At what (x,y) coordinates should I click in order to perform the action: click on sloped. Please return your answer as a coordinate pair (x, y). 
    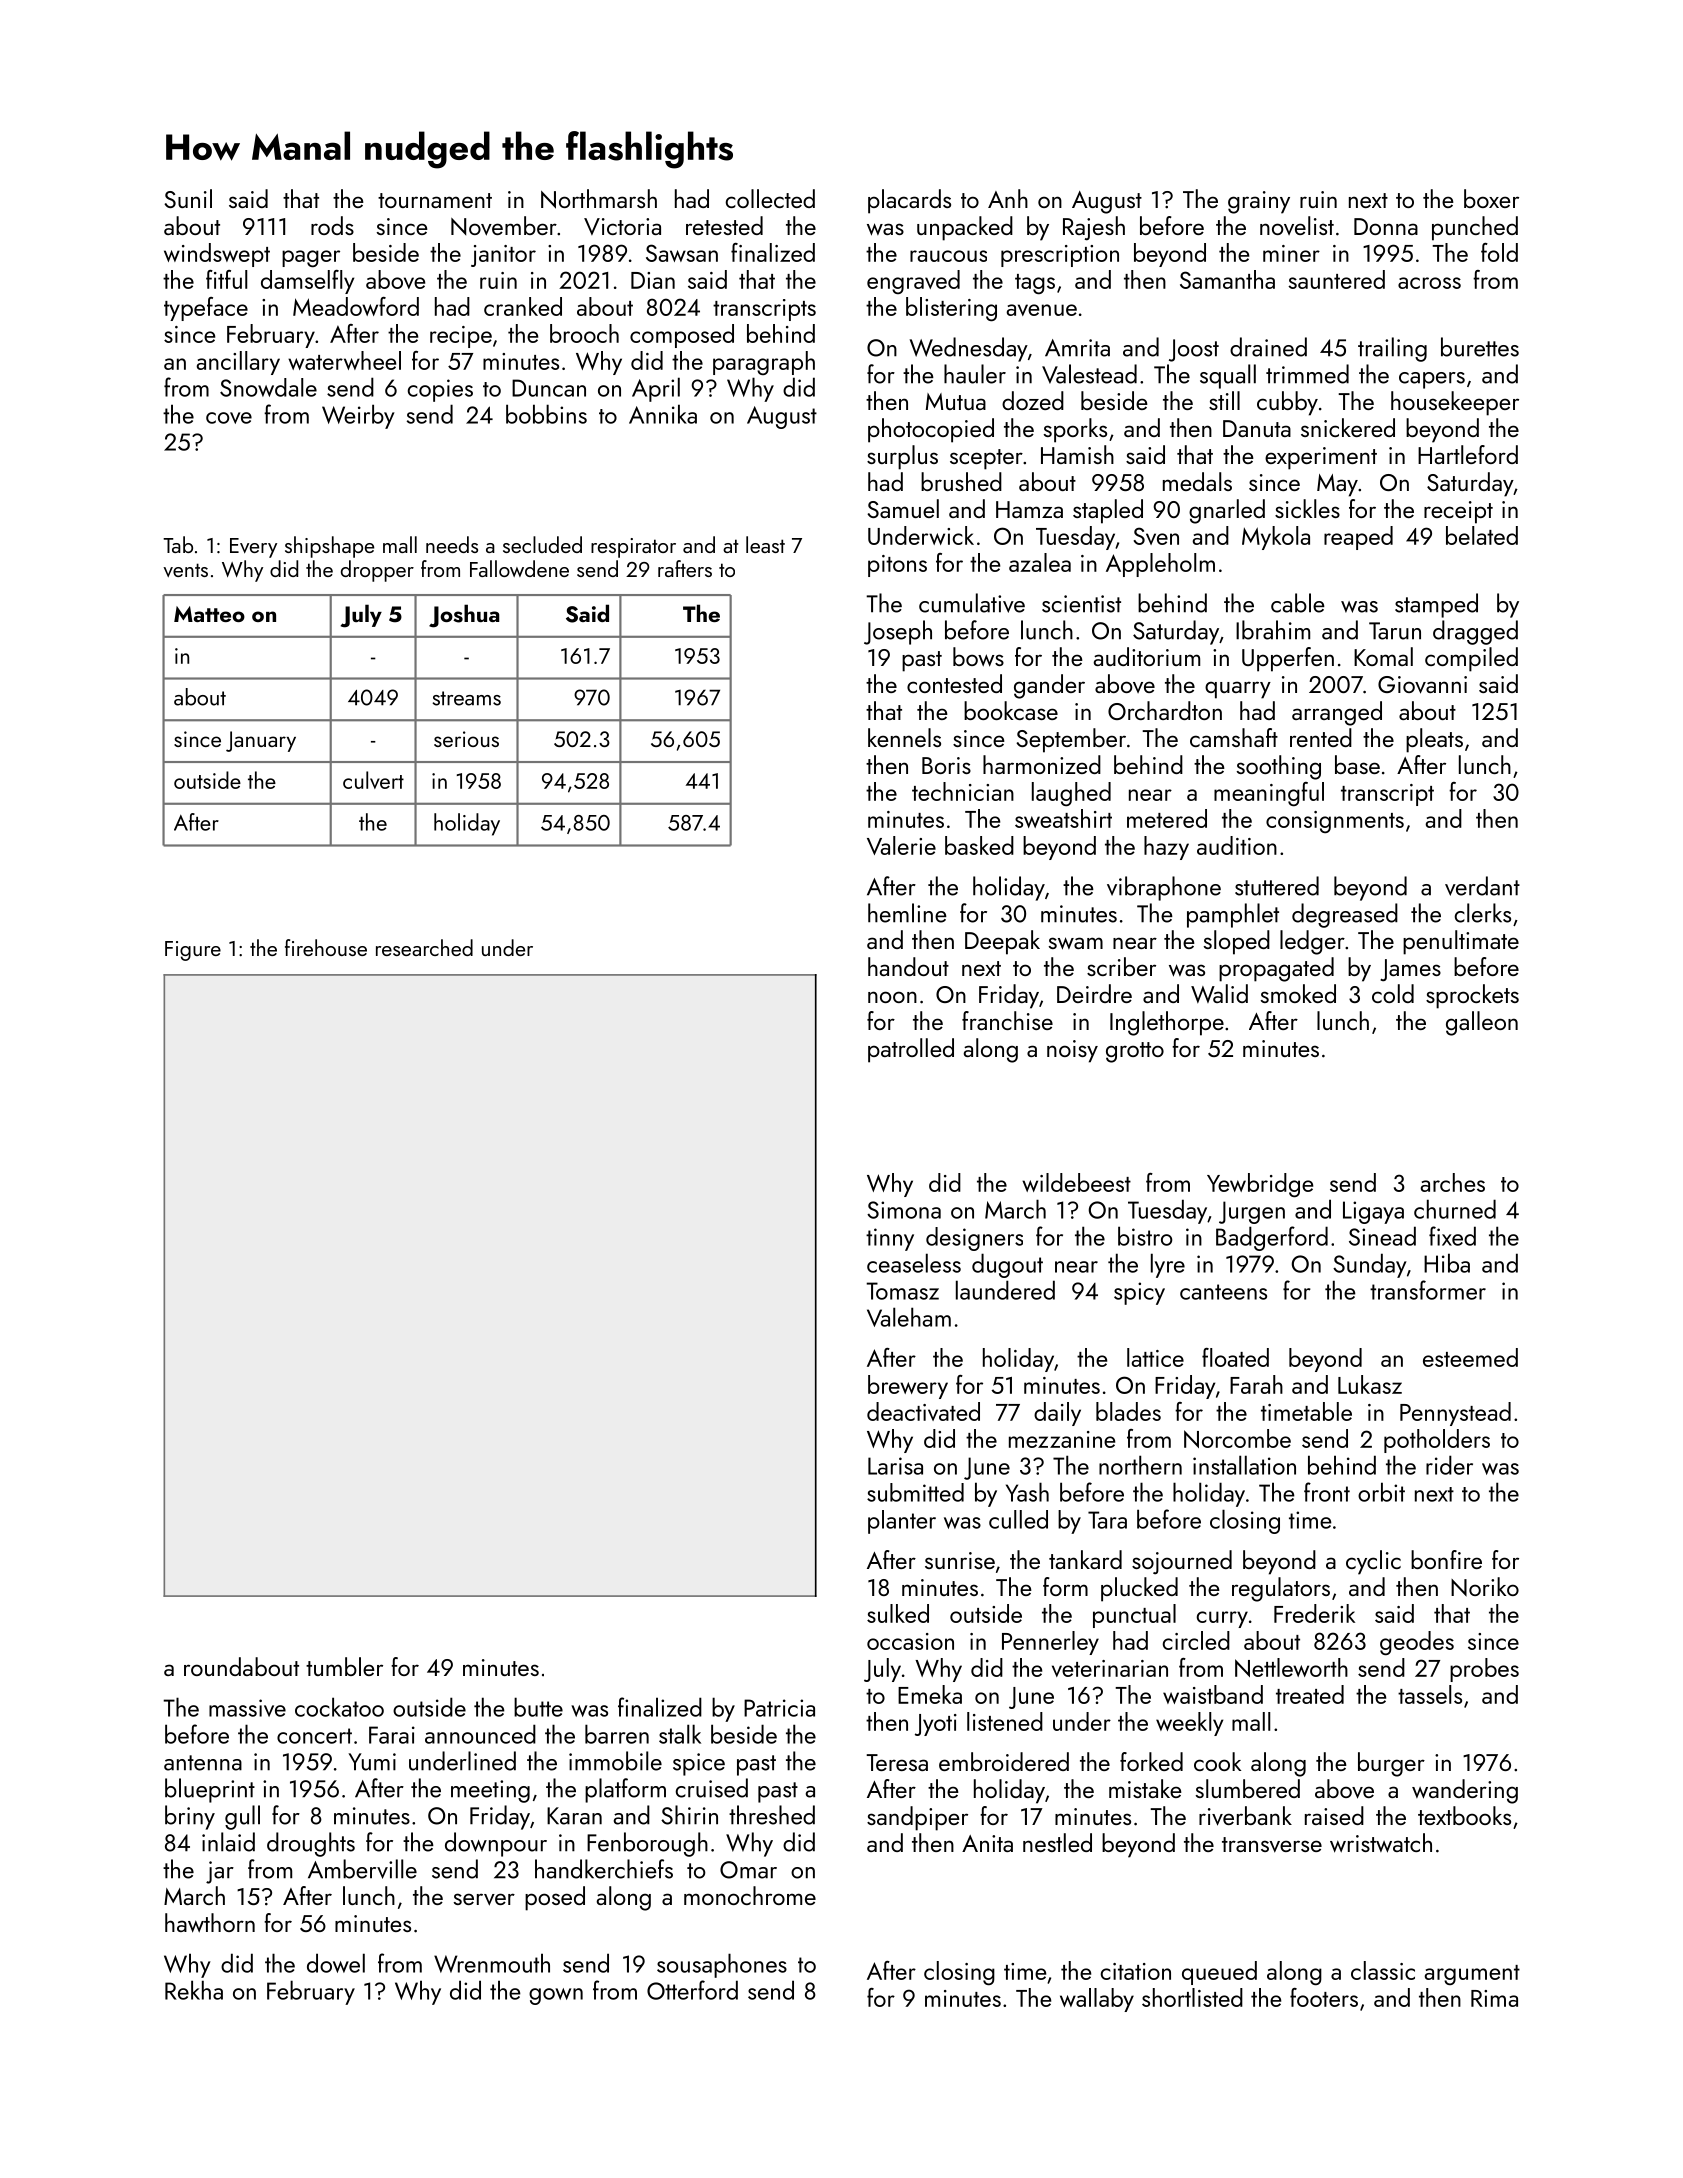
    Looking at the image, I should click on (1237, 942).
